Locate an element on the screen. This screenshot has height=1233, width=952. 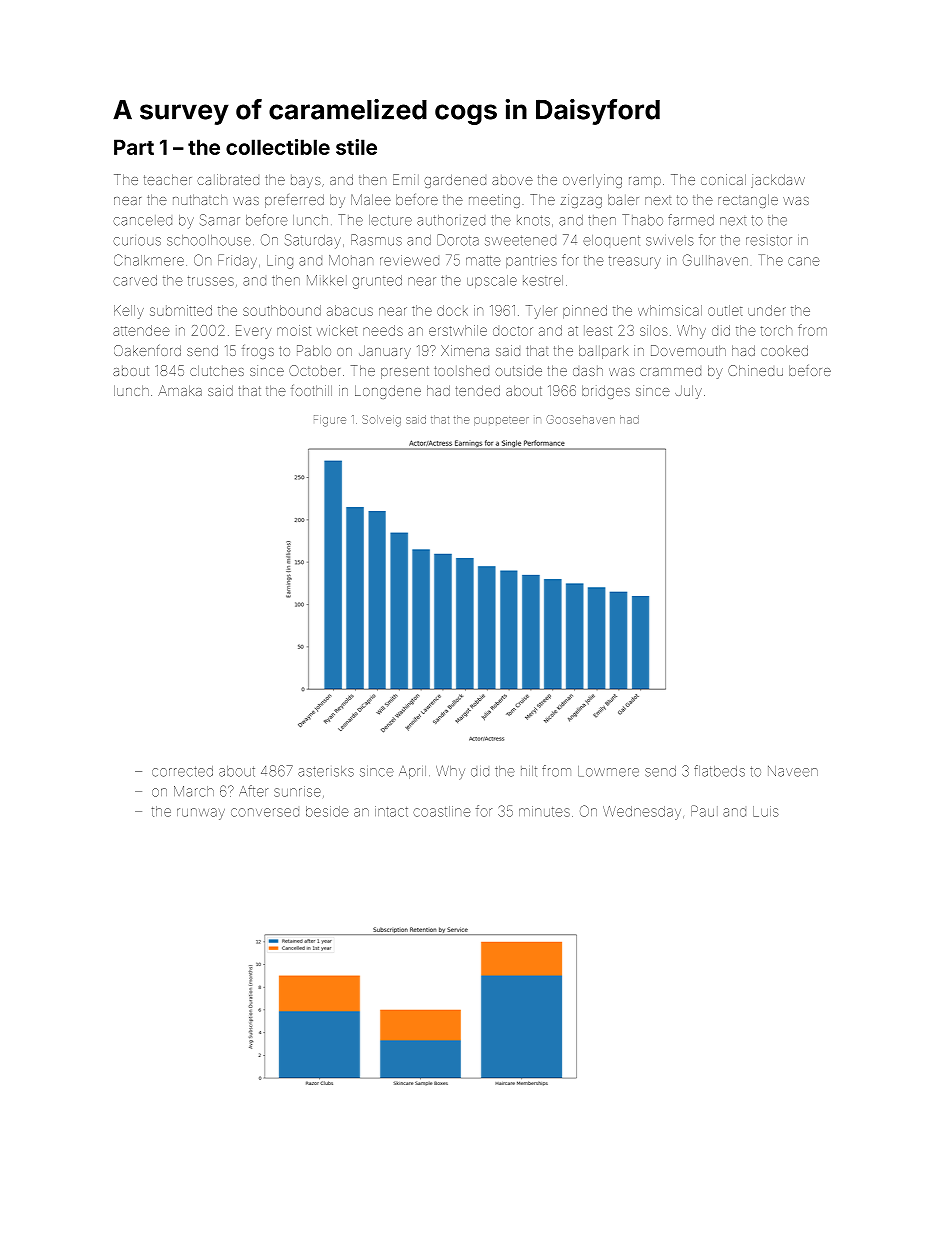
hilt is located at coordinates (529, 771).
